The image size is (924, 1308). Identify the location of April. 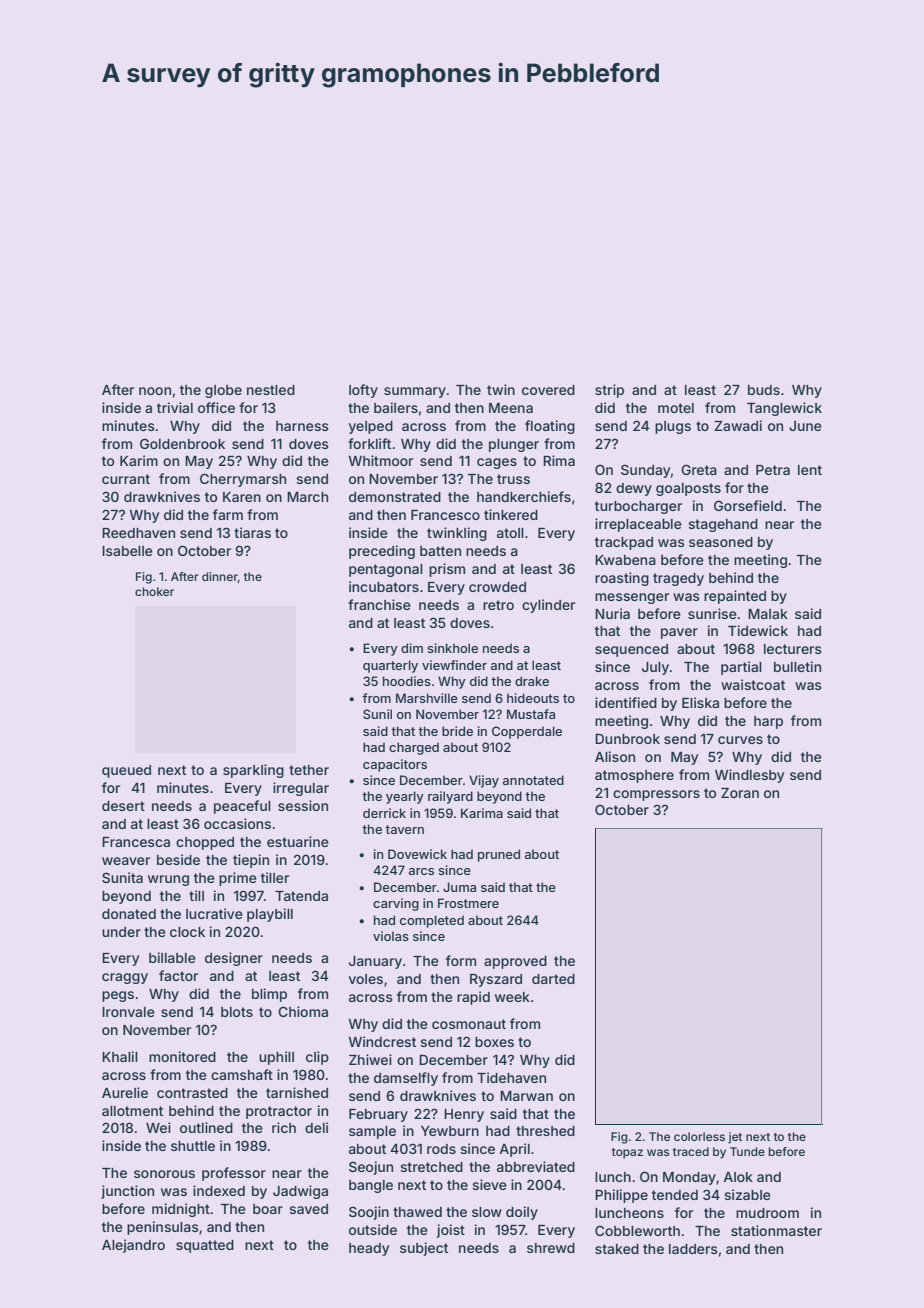
(514, 1150).
